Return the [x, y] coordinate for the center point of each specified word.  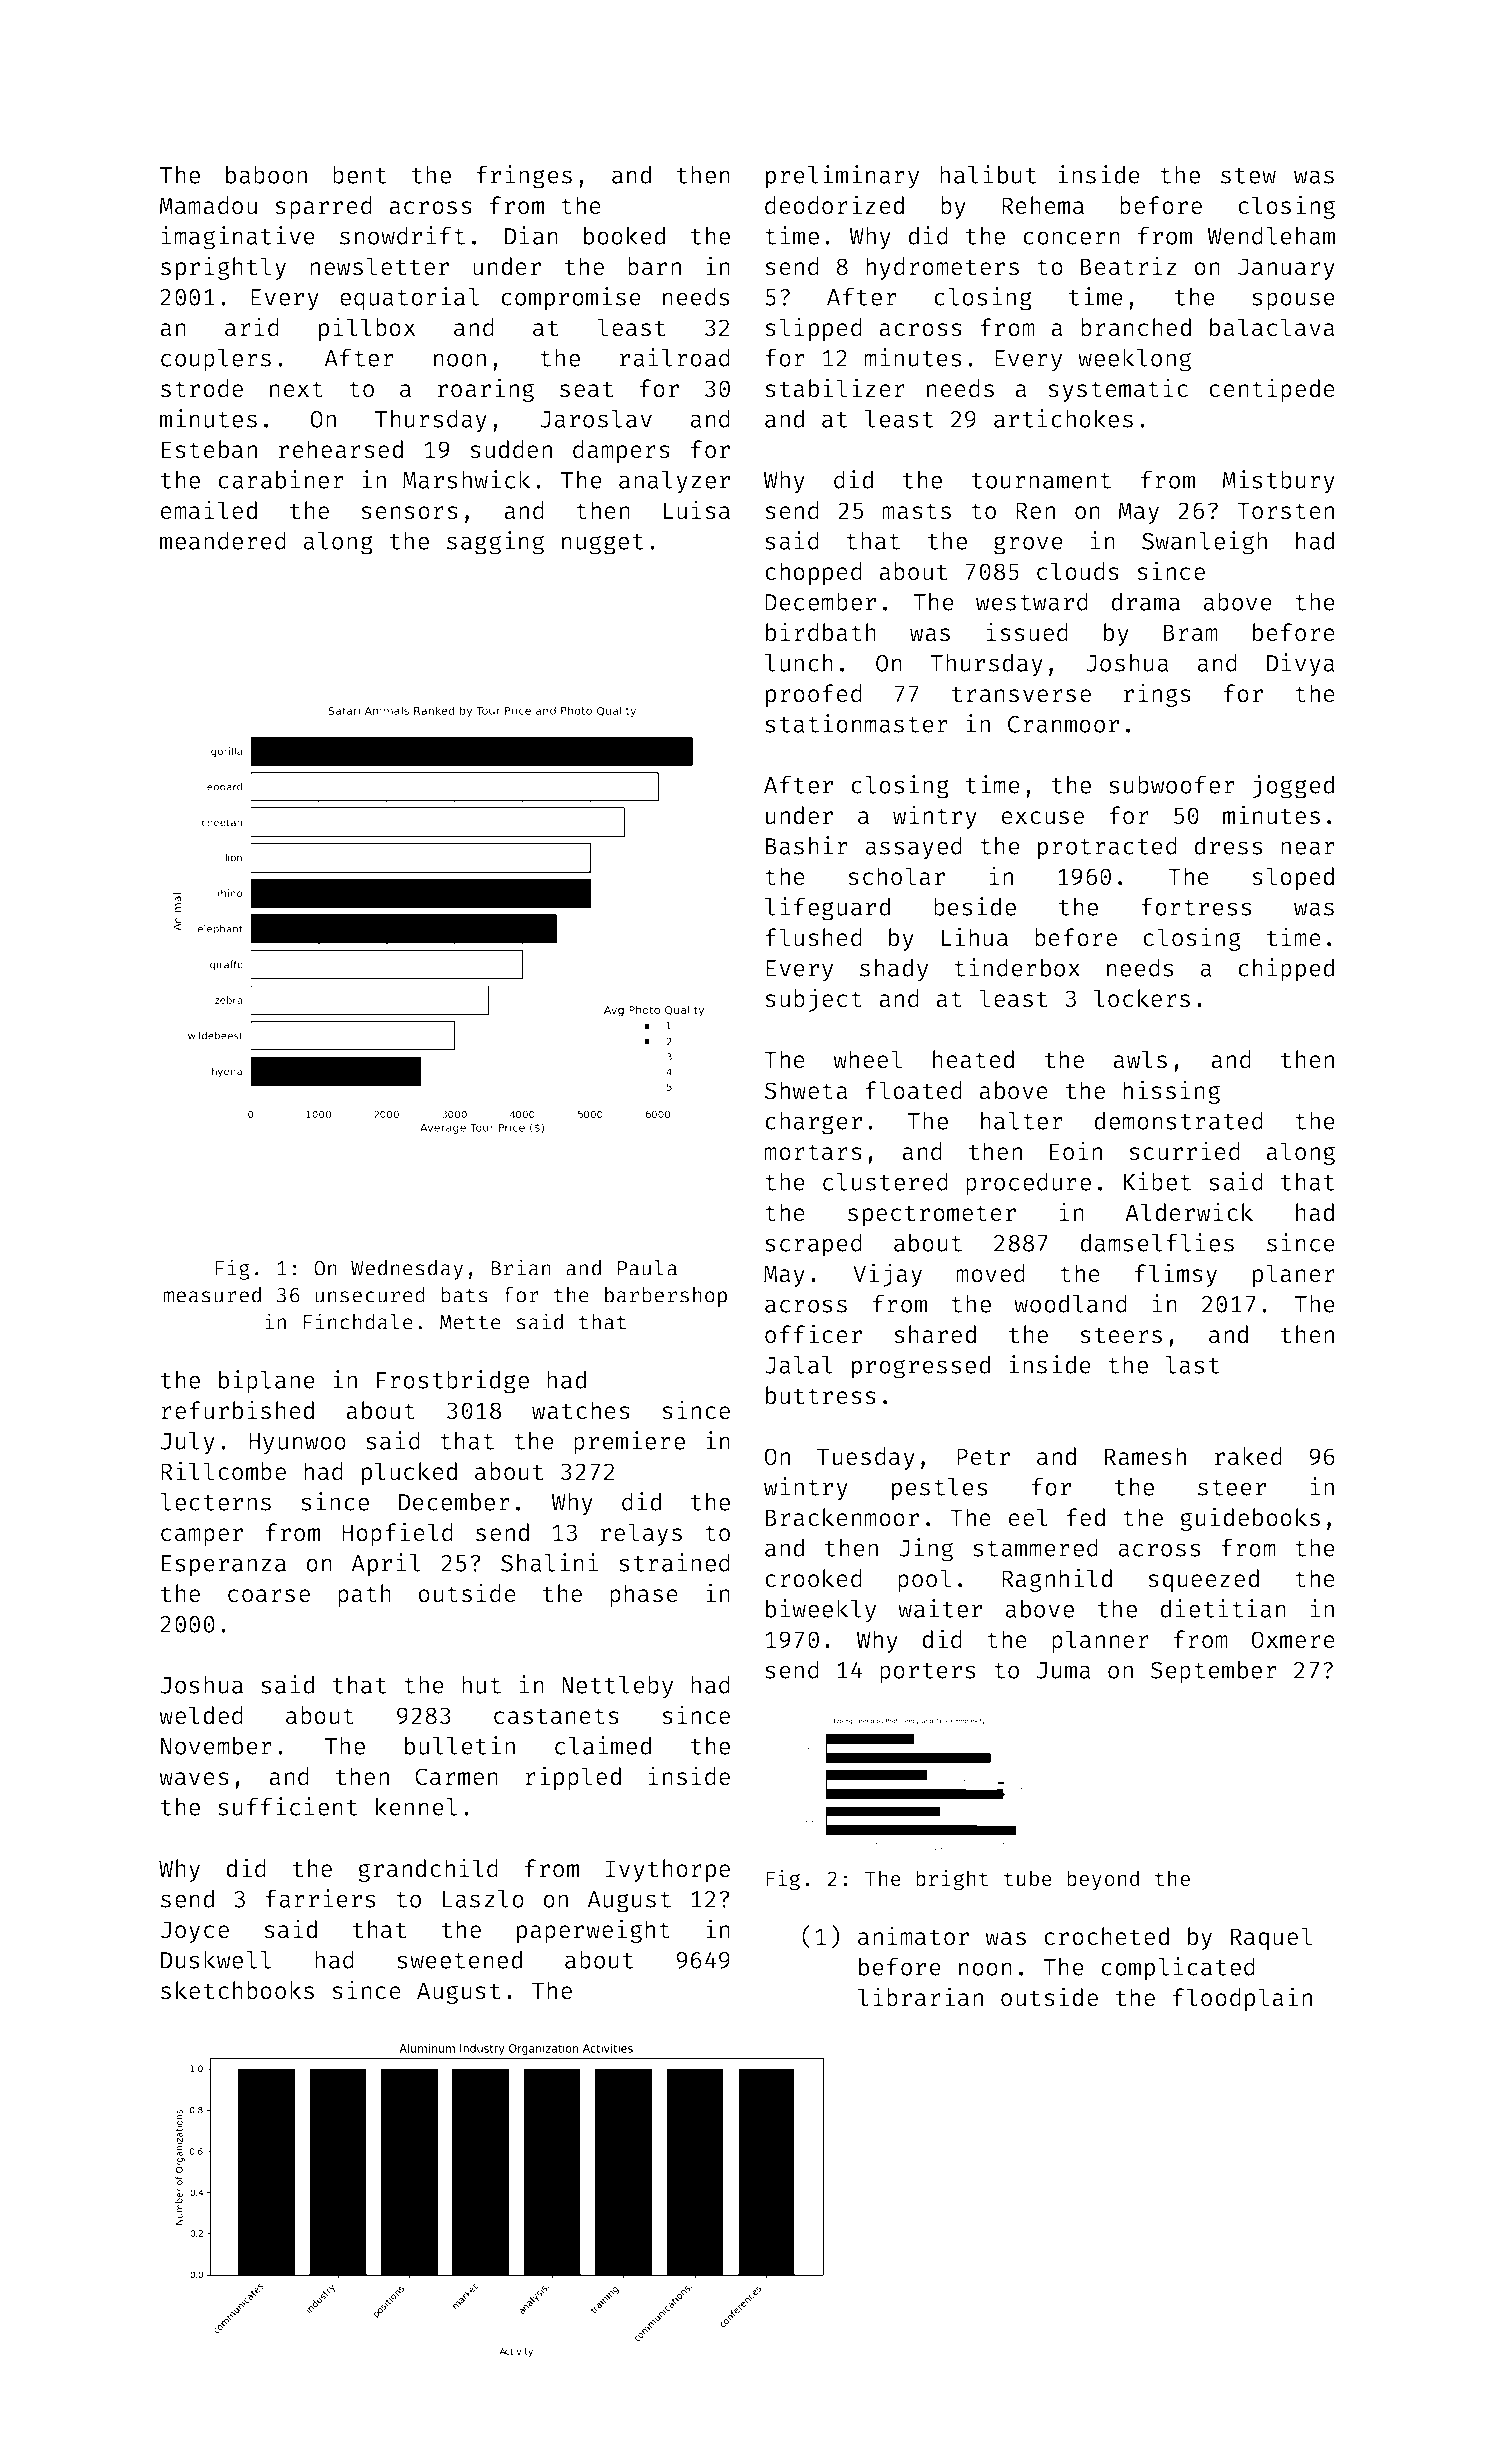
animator [913, 1936]
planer [1294, 1275]
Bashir [807, 845]
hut [481, 1684]
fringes [524, 177]
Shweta [806, 1090]
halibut [988, 174]
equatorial [409, 299]
